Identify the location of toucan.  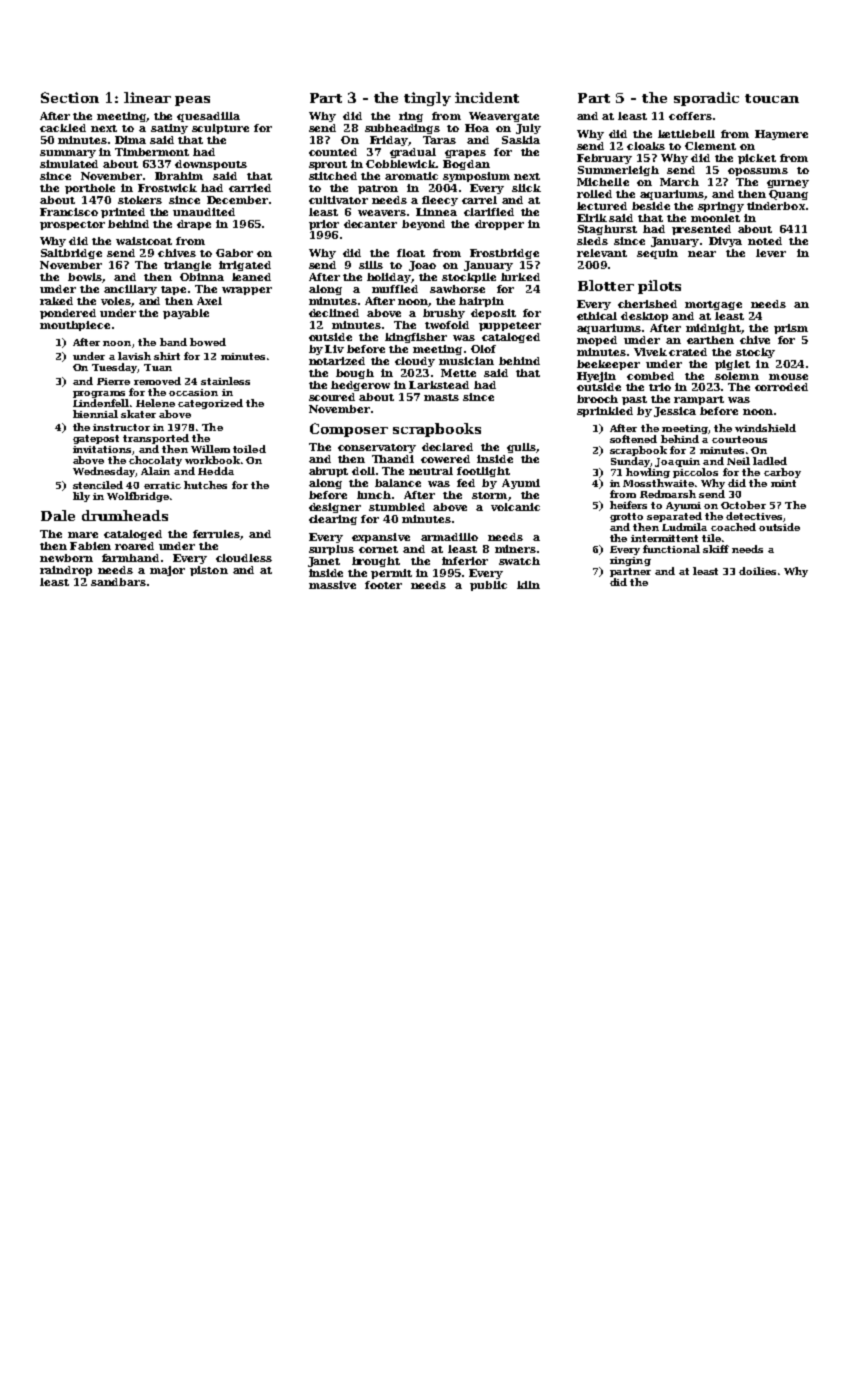
(772, 98).
